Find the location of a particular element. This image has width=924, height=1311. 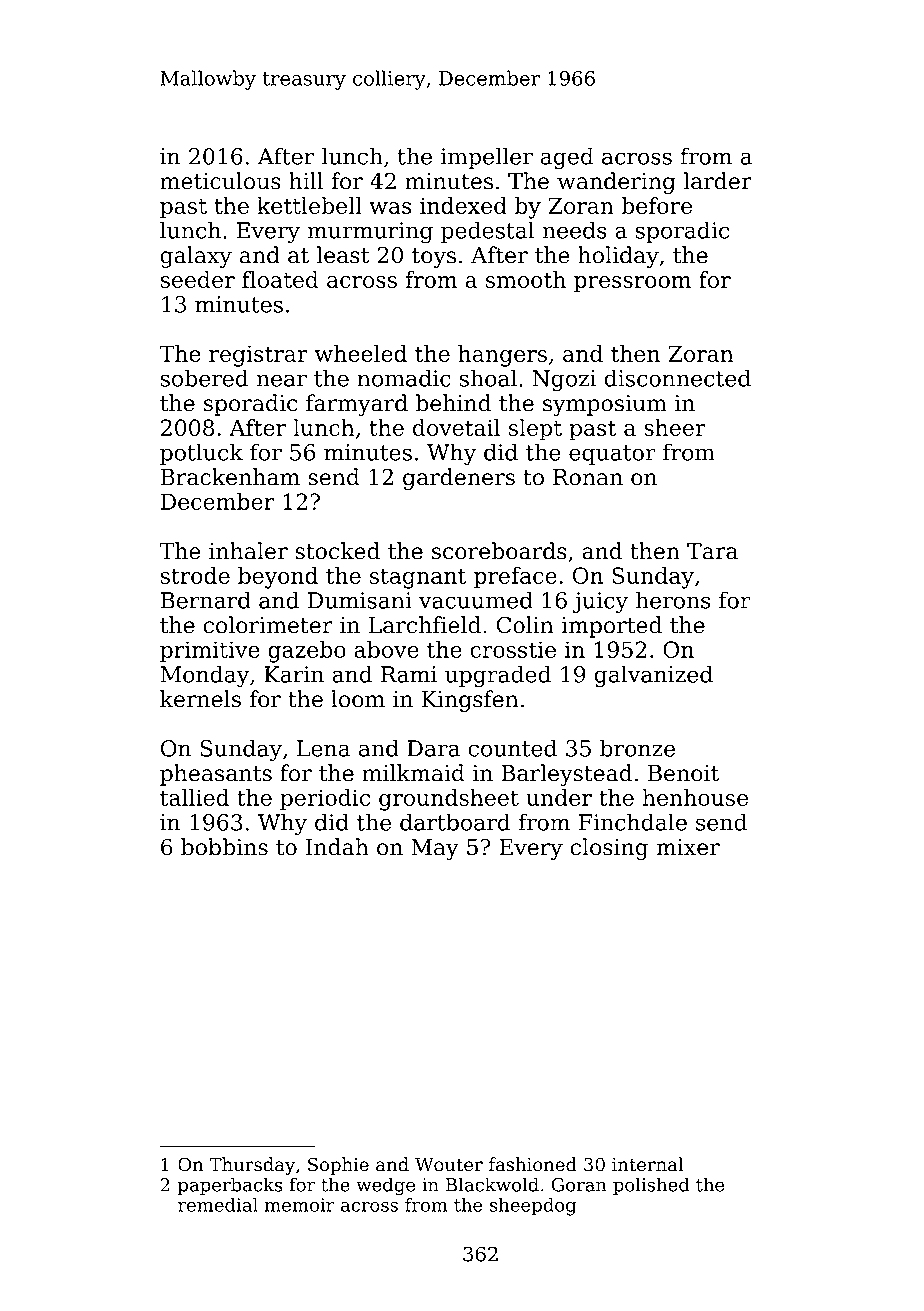

henhouse is located at coordinates (695, 797).
